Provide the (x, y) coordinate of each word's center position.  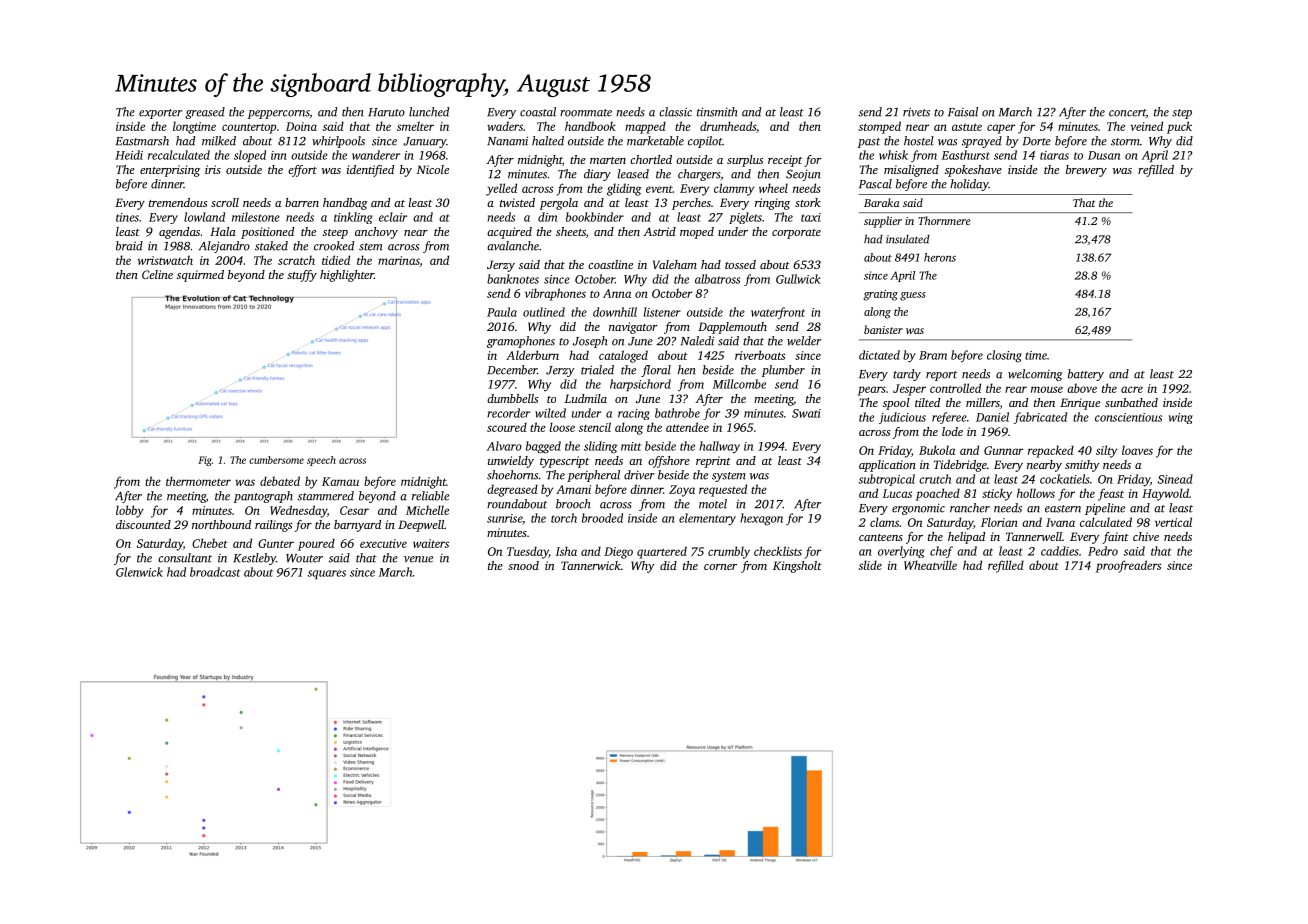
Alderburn (532, 355)
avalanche (513, 246)
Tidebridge (960, 466)
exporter (160, 114)
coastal (538, 112)
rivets (916, 112)
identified (370, 171)
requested (723, 490)
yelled (501, 189)
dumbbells (512, 398)
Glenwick (139, 572)
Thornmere (944, 220)
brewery (1086, 171)
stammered (326, 496)
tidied (336, 260)
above (1082, 388)
